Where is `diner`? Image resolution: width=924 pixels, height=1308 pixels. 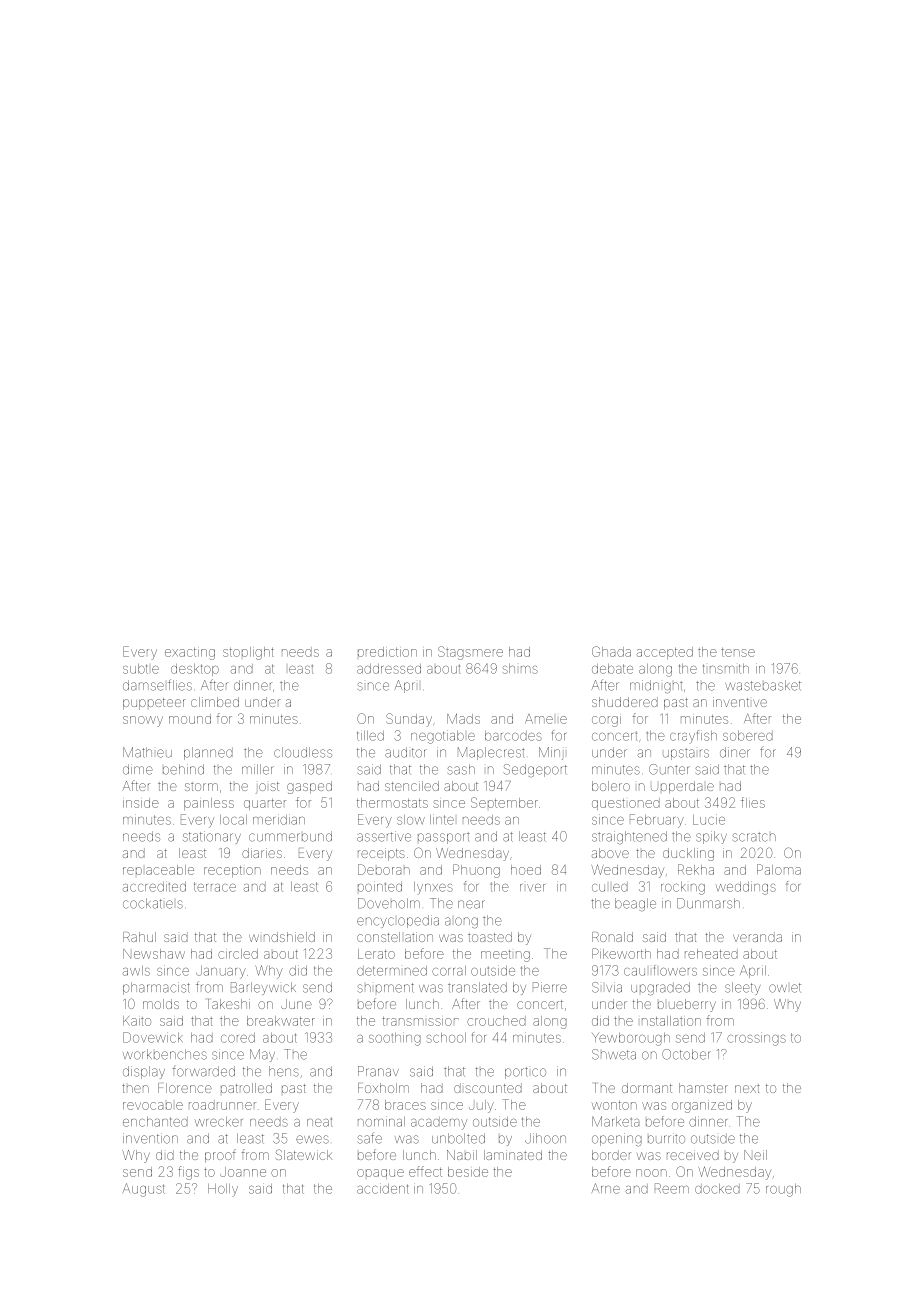 diner is located at coordinates (735, 752).
